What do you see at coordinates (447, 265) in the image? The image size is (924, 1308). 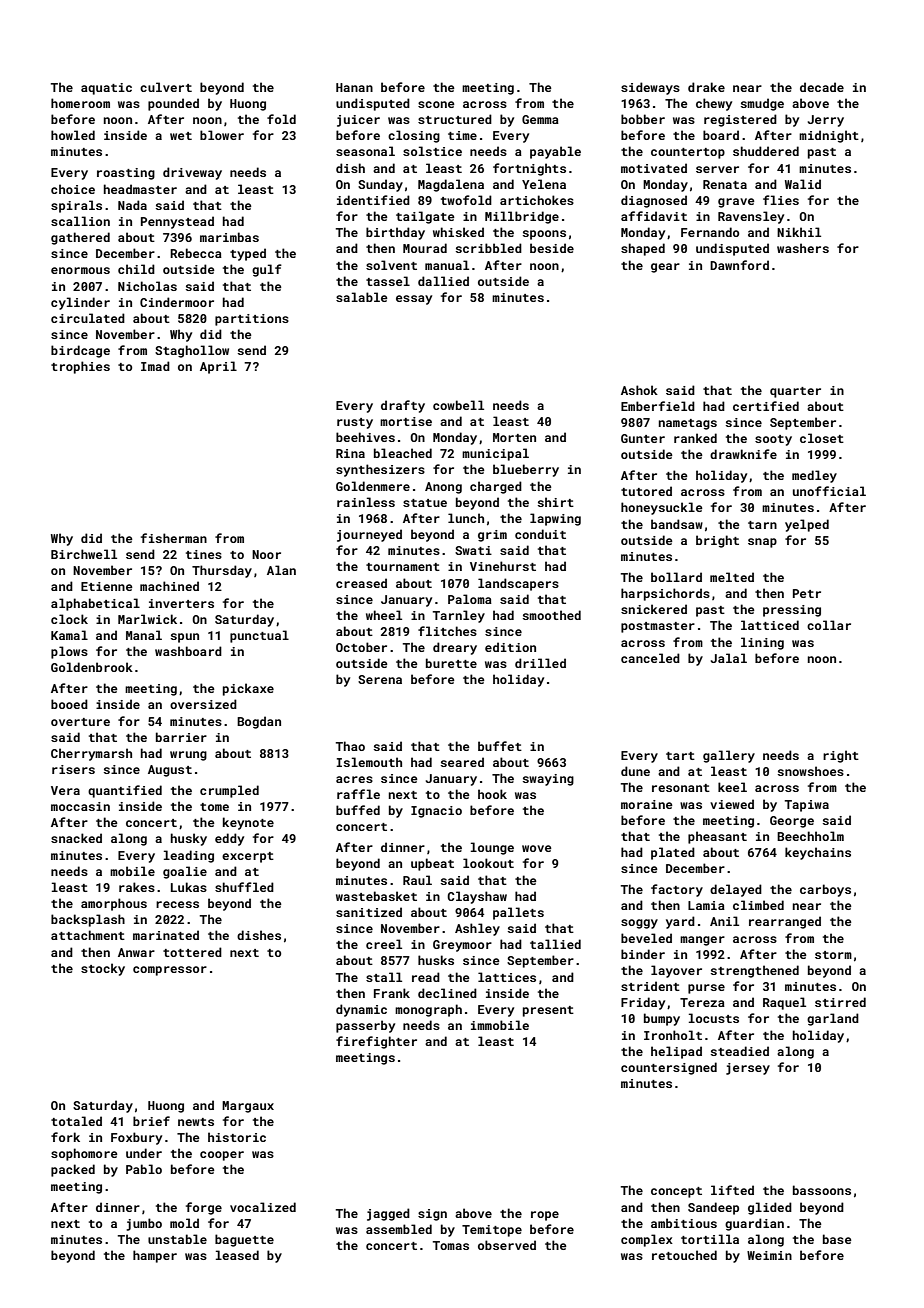 I see `manual` at bounding box center [447, 265].
